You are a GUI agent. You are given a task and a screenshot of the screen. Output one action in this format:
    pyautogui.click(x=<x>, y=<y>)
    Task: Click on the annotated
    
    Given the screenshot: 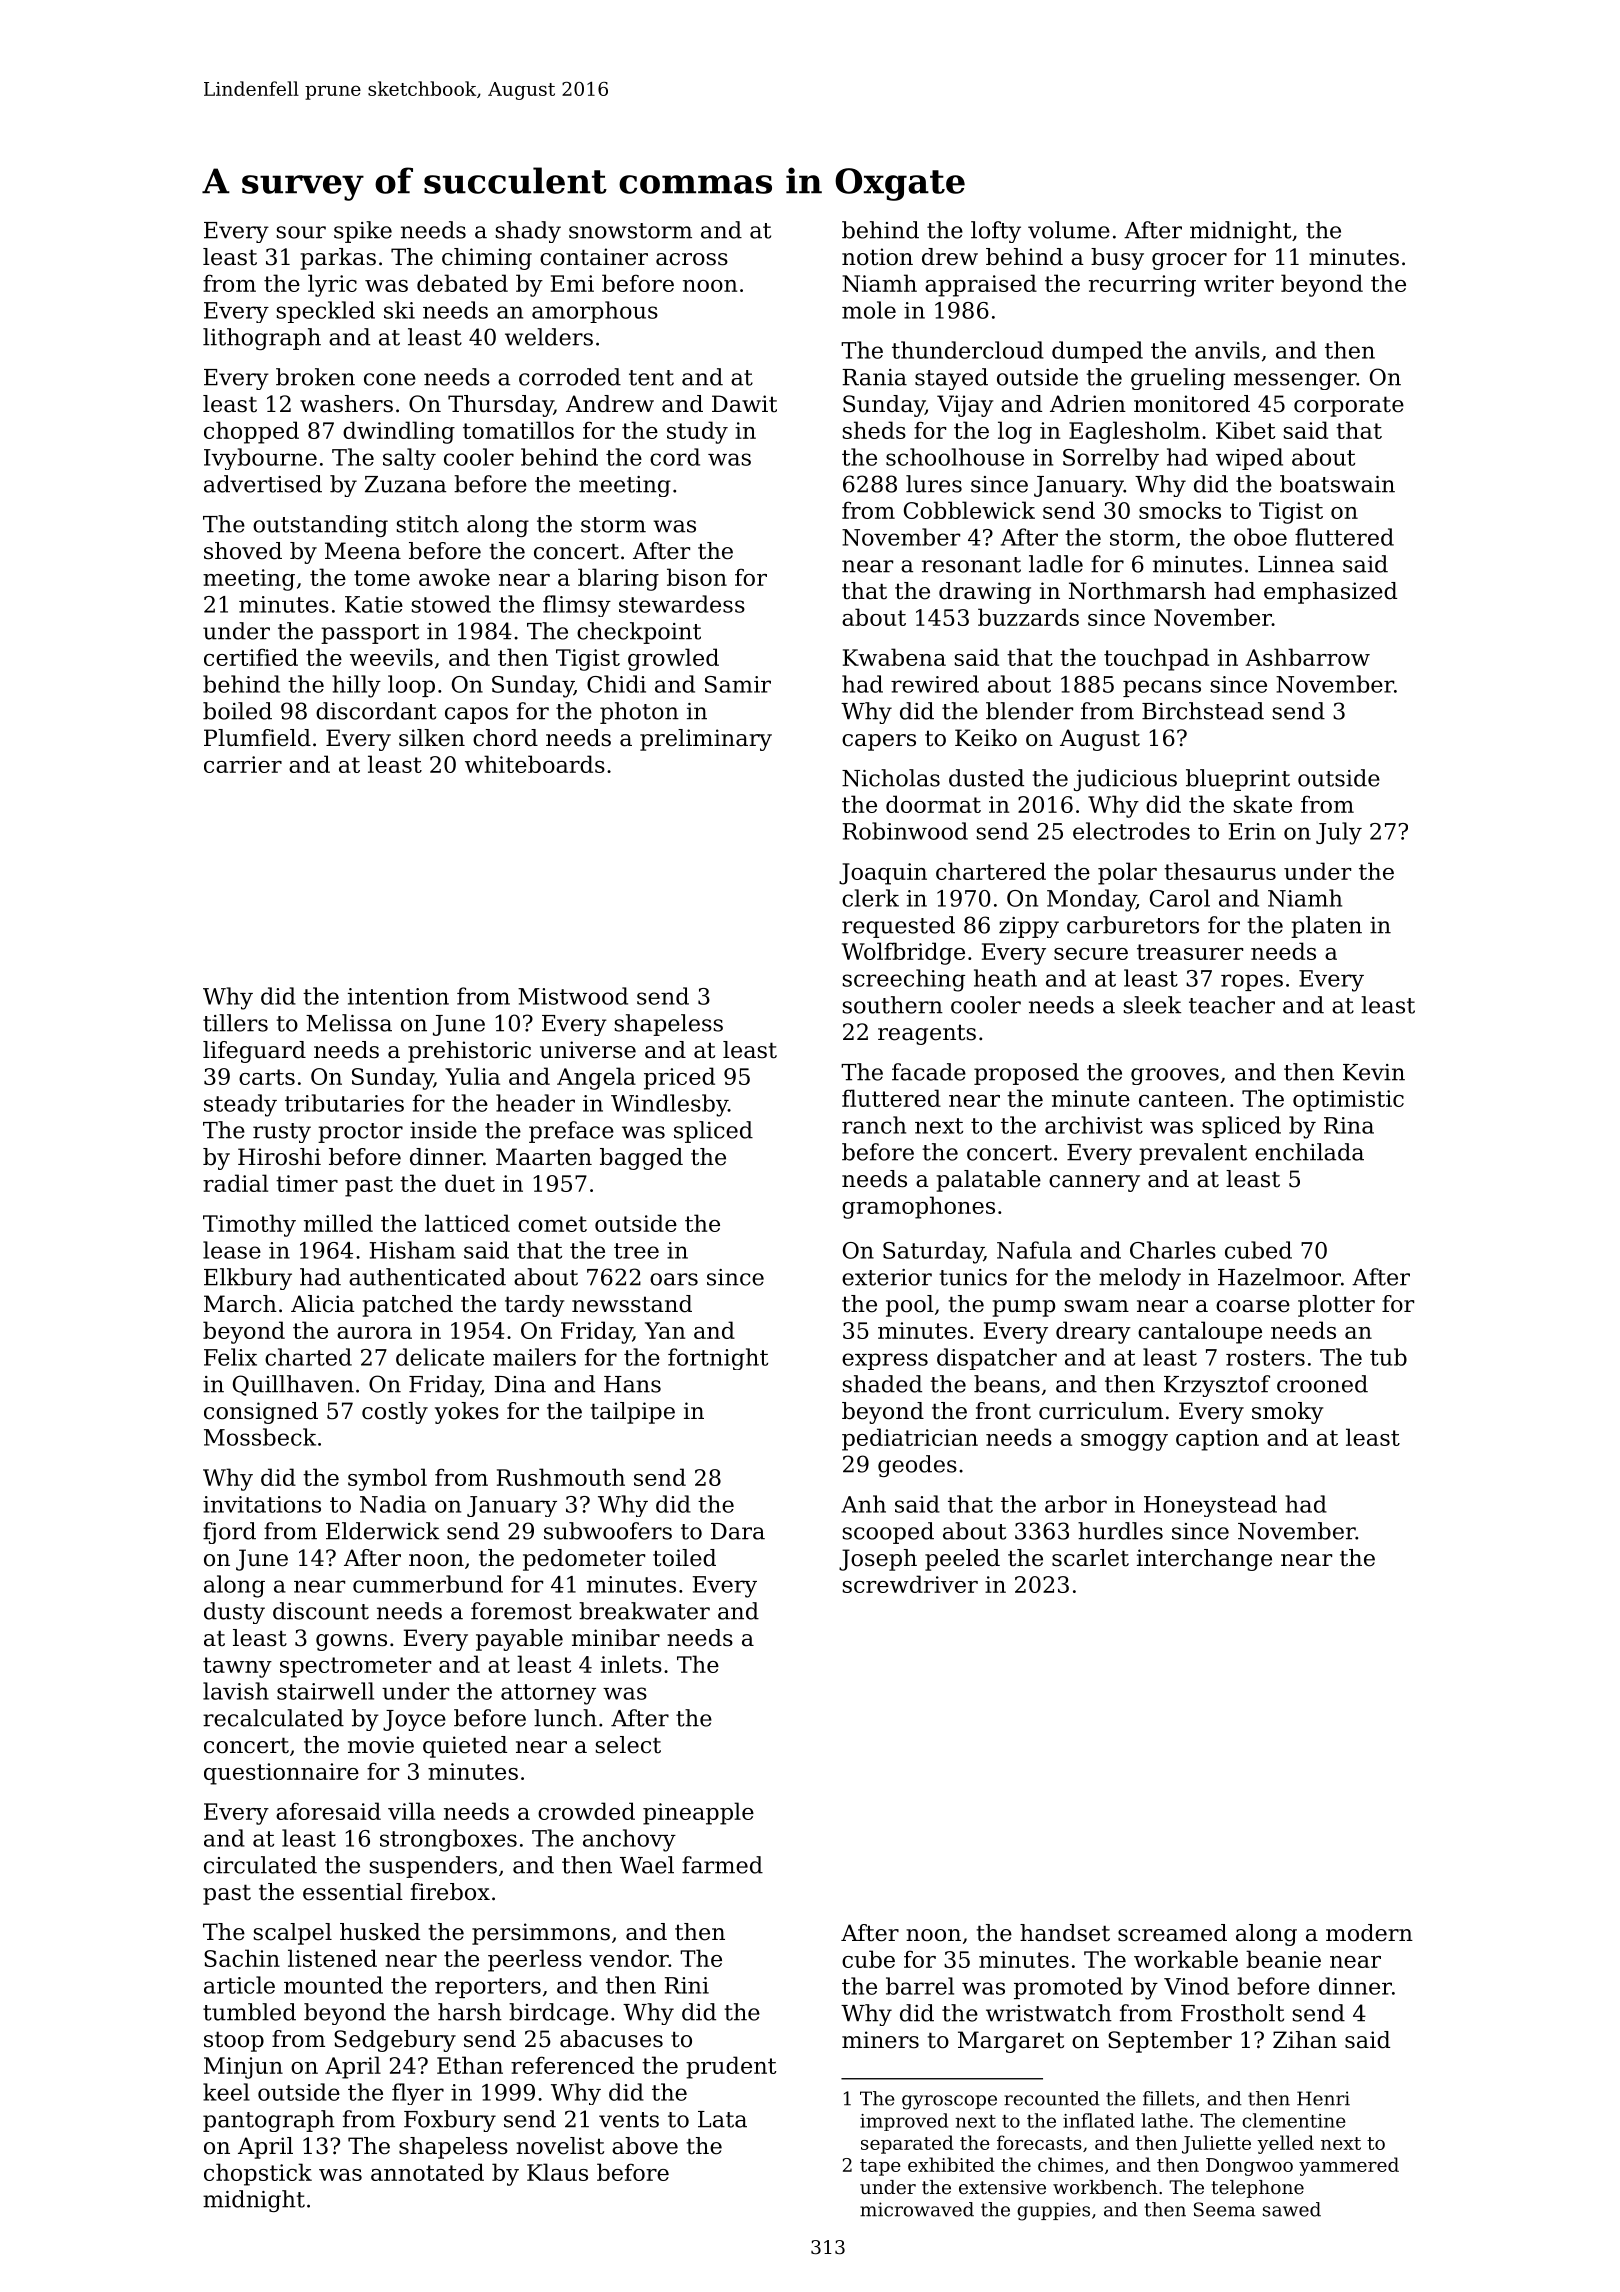 What is the action you would take?
    pyautogui.click(x=427, y=2172)
